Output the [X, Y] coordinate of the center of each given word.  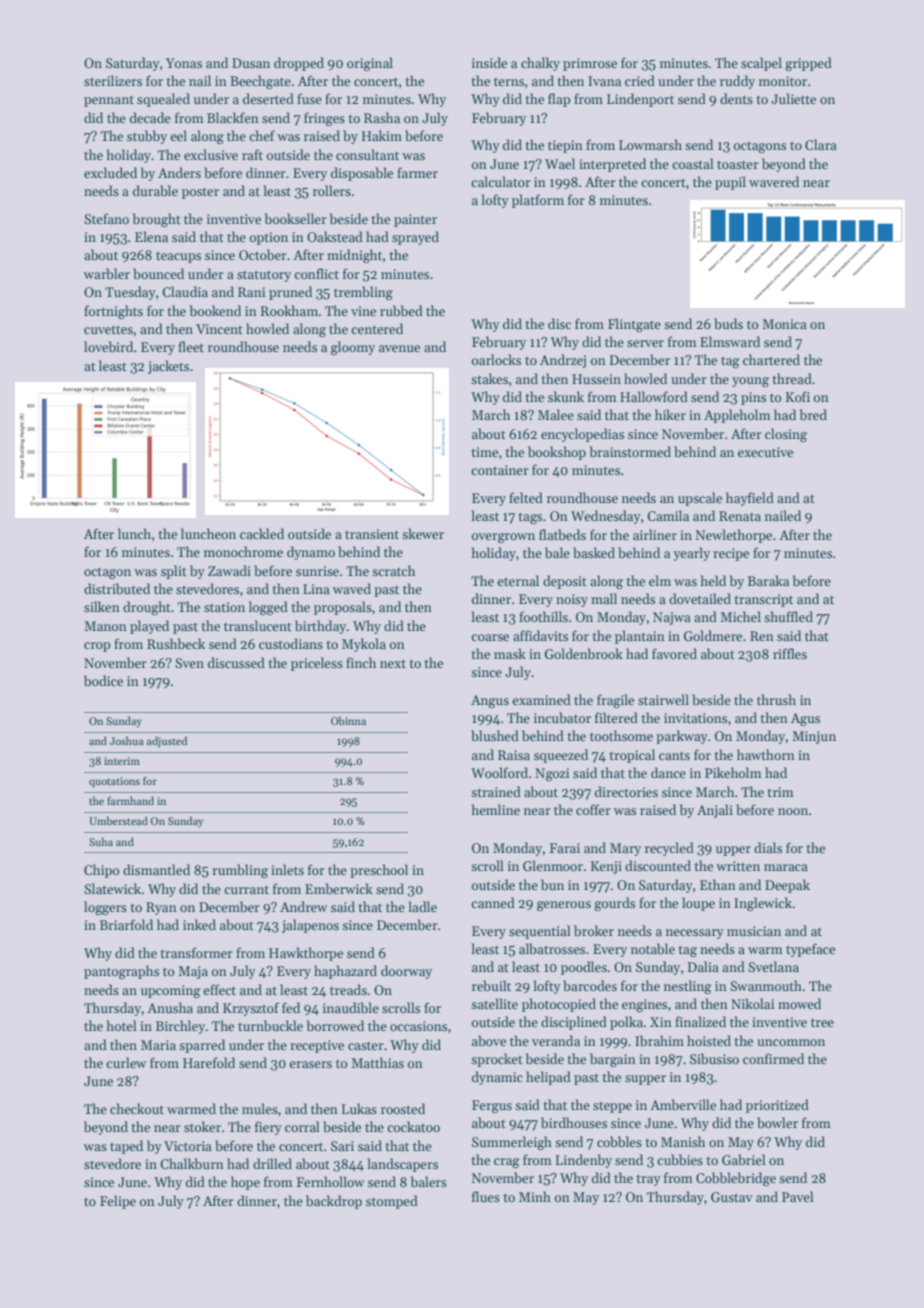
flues [486, 1196]
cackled [262, 533]
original [370, 64]
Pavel [798, 1196]
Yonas [184, 63]
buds [728, 323]
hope [245, 1183]
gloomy [353, 348]
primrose [590, 64]
